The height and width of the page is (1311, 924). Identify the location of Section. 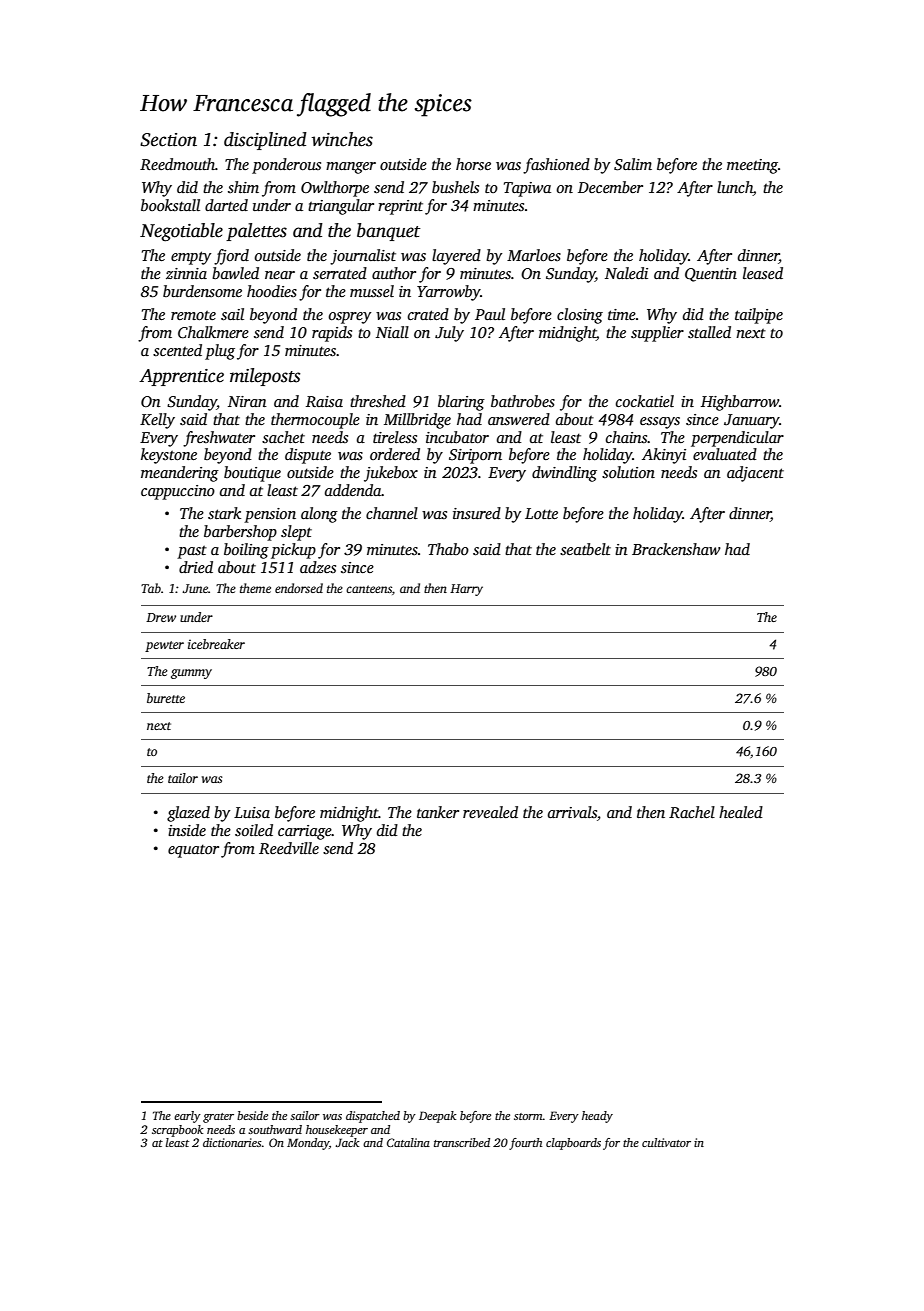
(168, 140).
